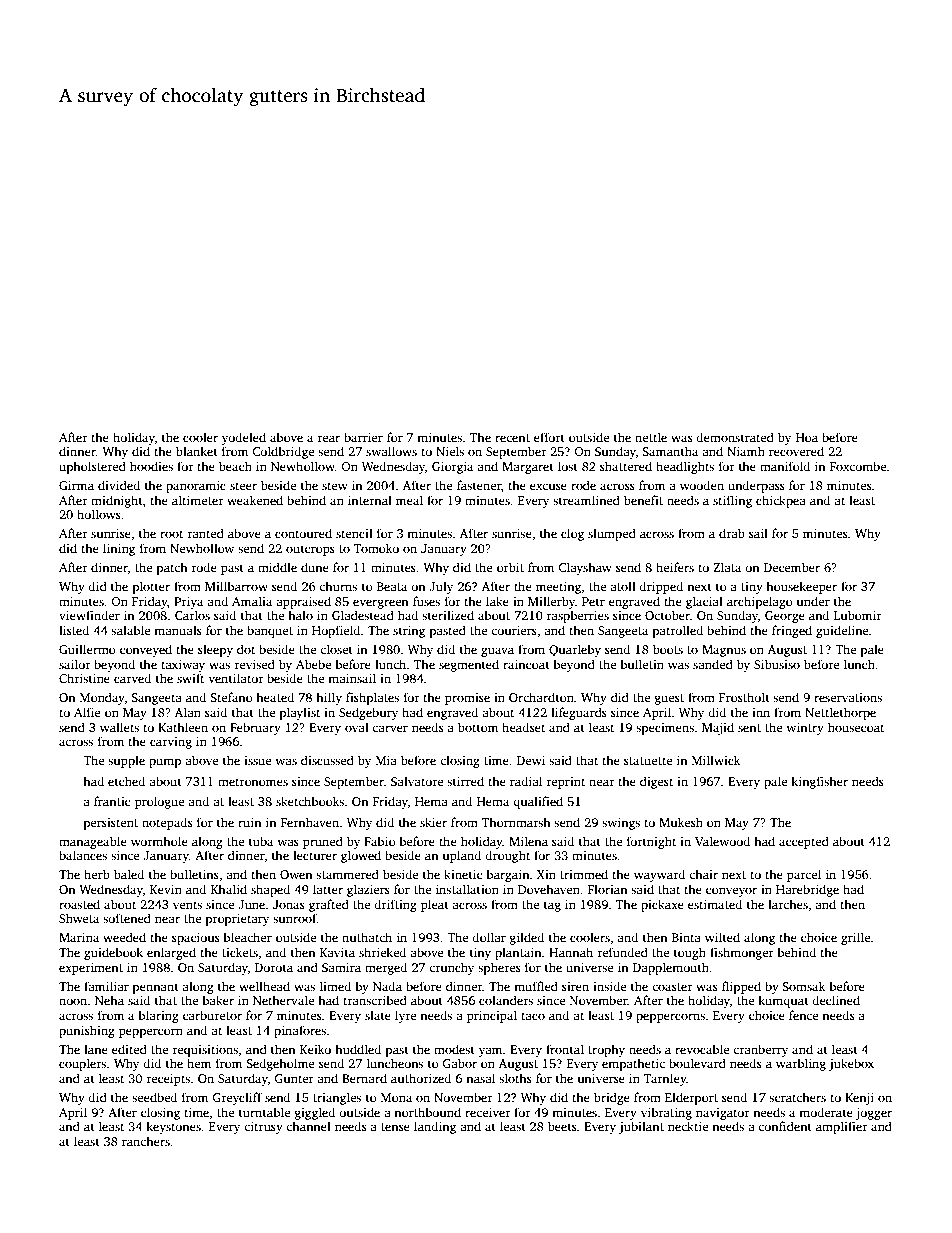  Describe the element at coordinates (146, 1141) in the document. I see `ranchers` at that location.
